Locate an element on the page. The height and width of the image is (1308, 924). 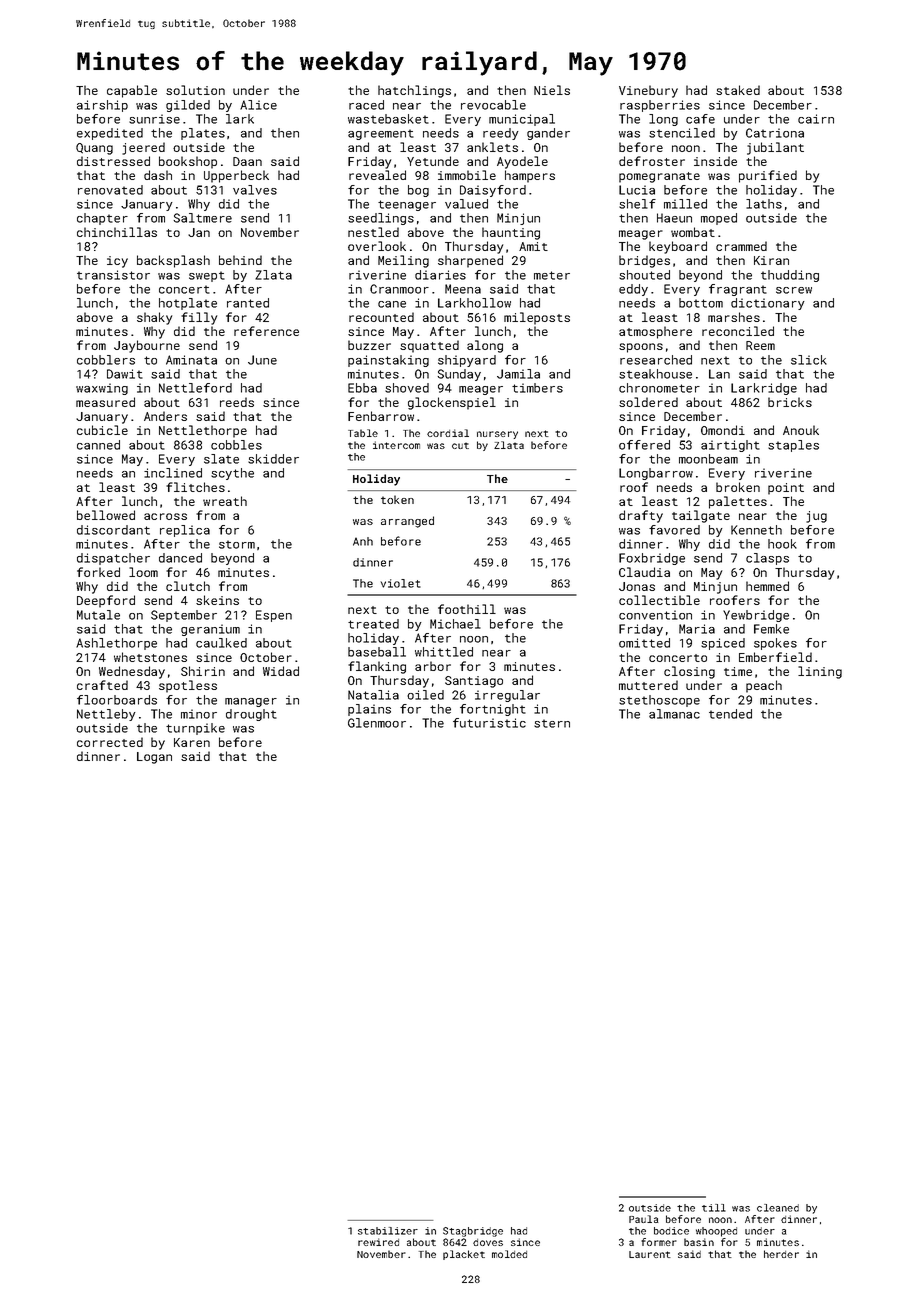
screw is located at coordinates (794, 290).
